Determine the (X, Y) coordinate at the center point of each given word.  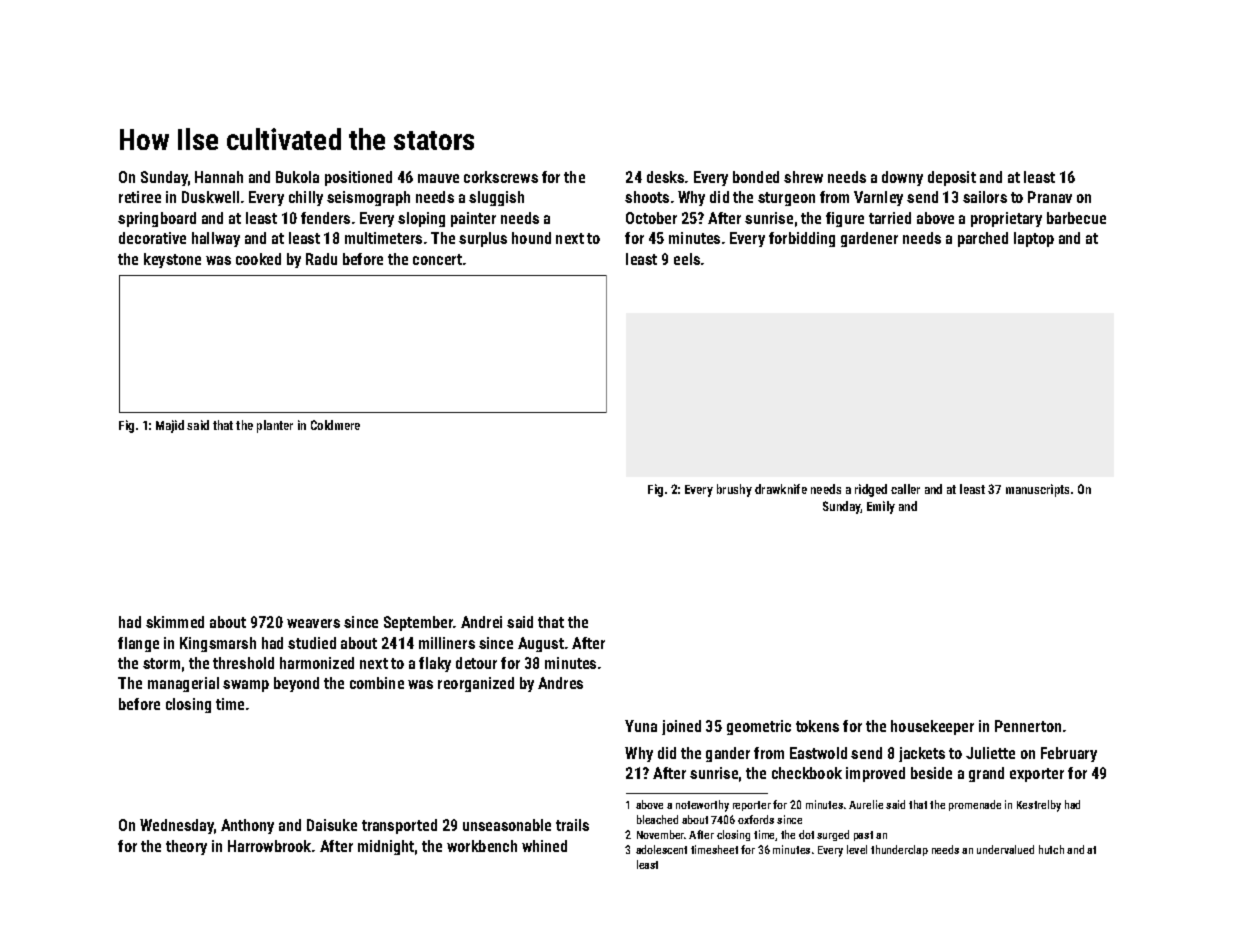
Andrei (481, 622)
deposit (952, 178)
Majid (170, 426)
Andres (560, 683)
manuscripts (1037, 490)
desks (665, 177)
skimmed (175, 622)
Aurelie (866, 804)
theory (186, 847)
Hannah (219, 177)
